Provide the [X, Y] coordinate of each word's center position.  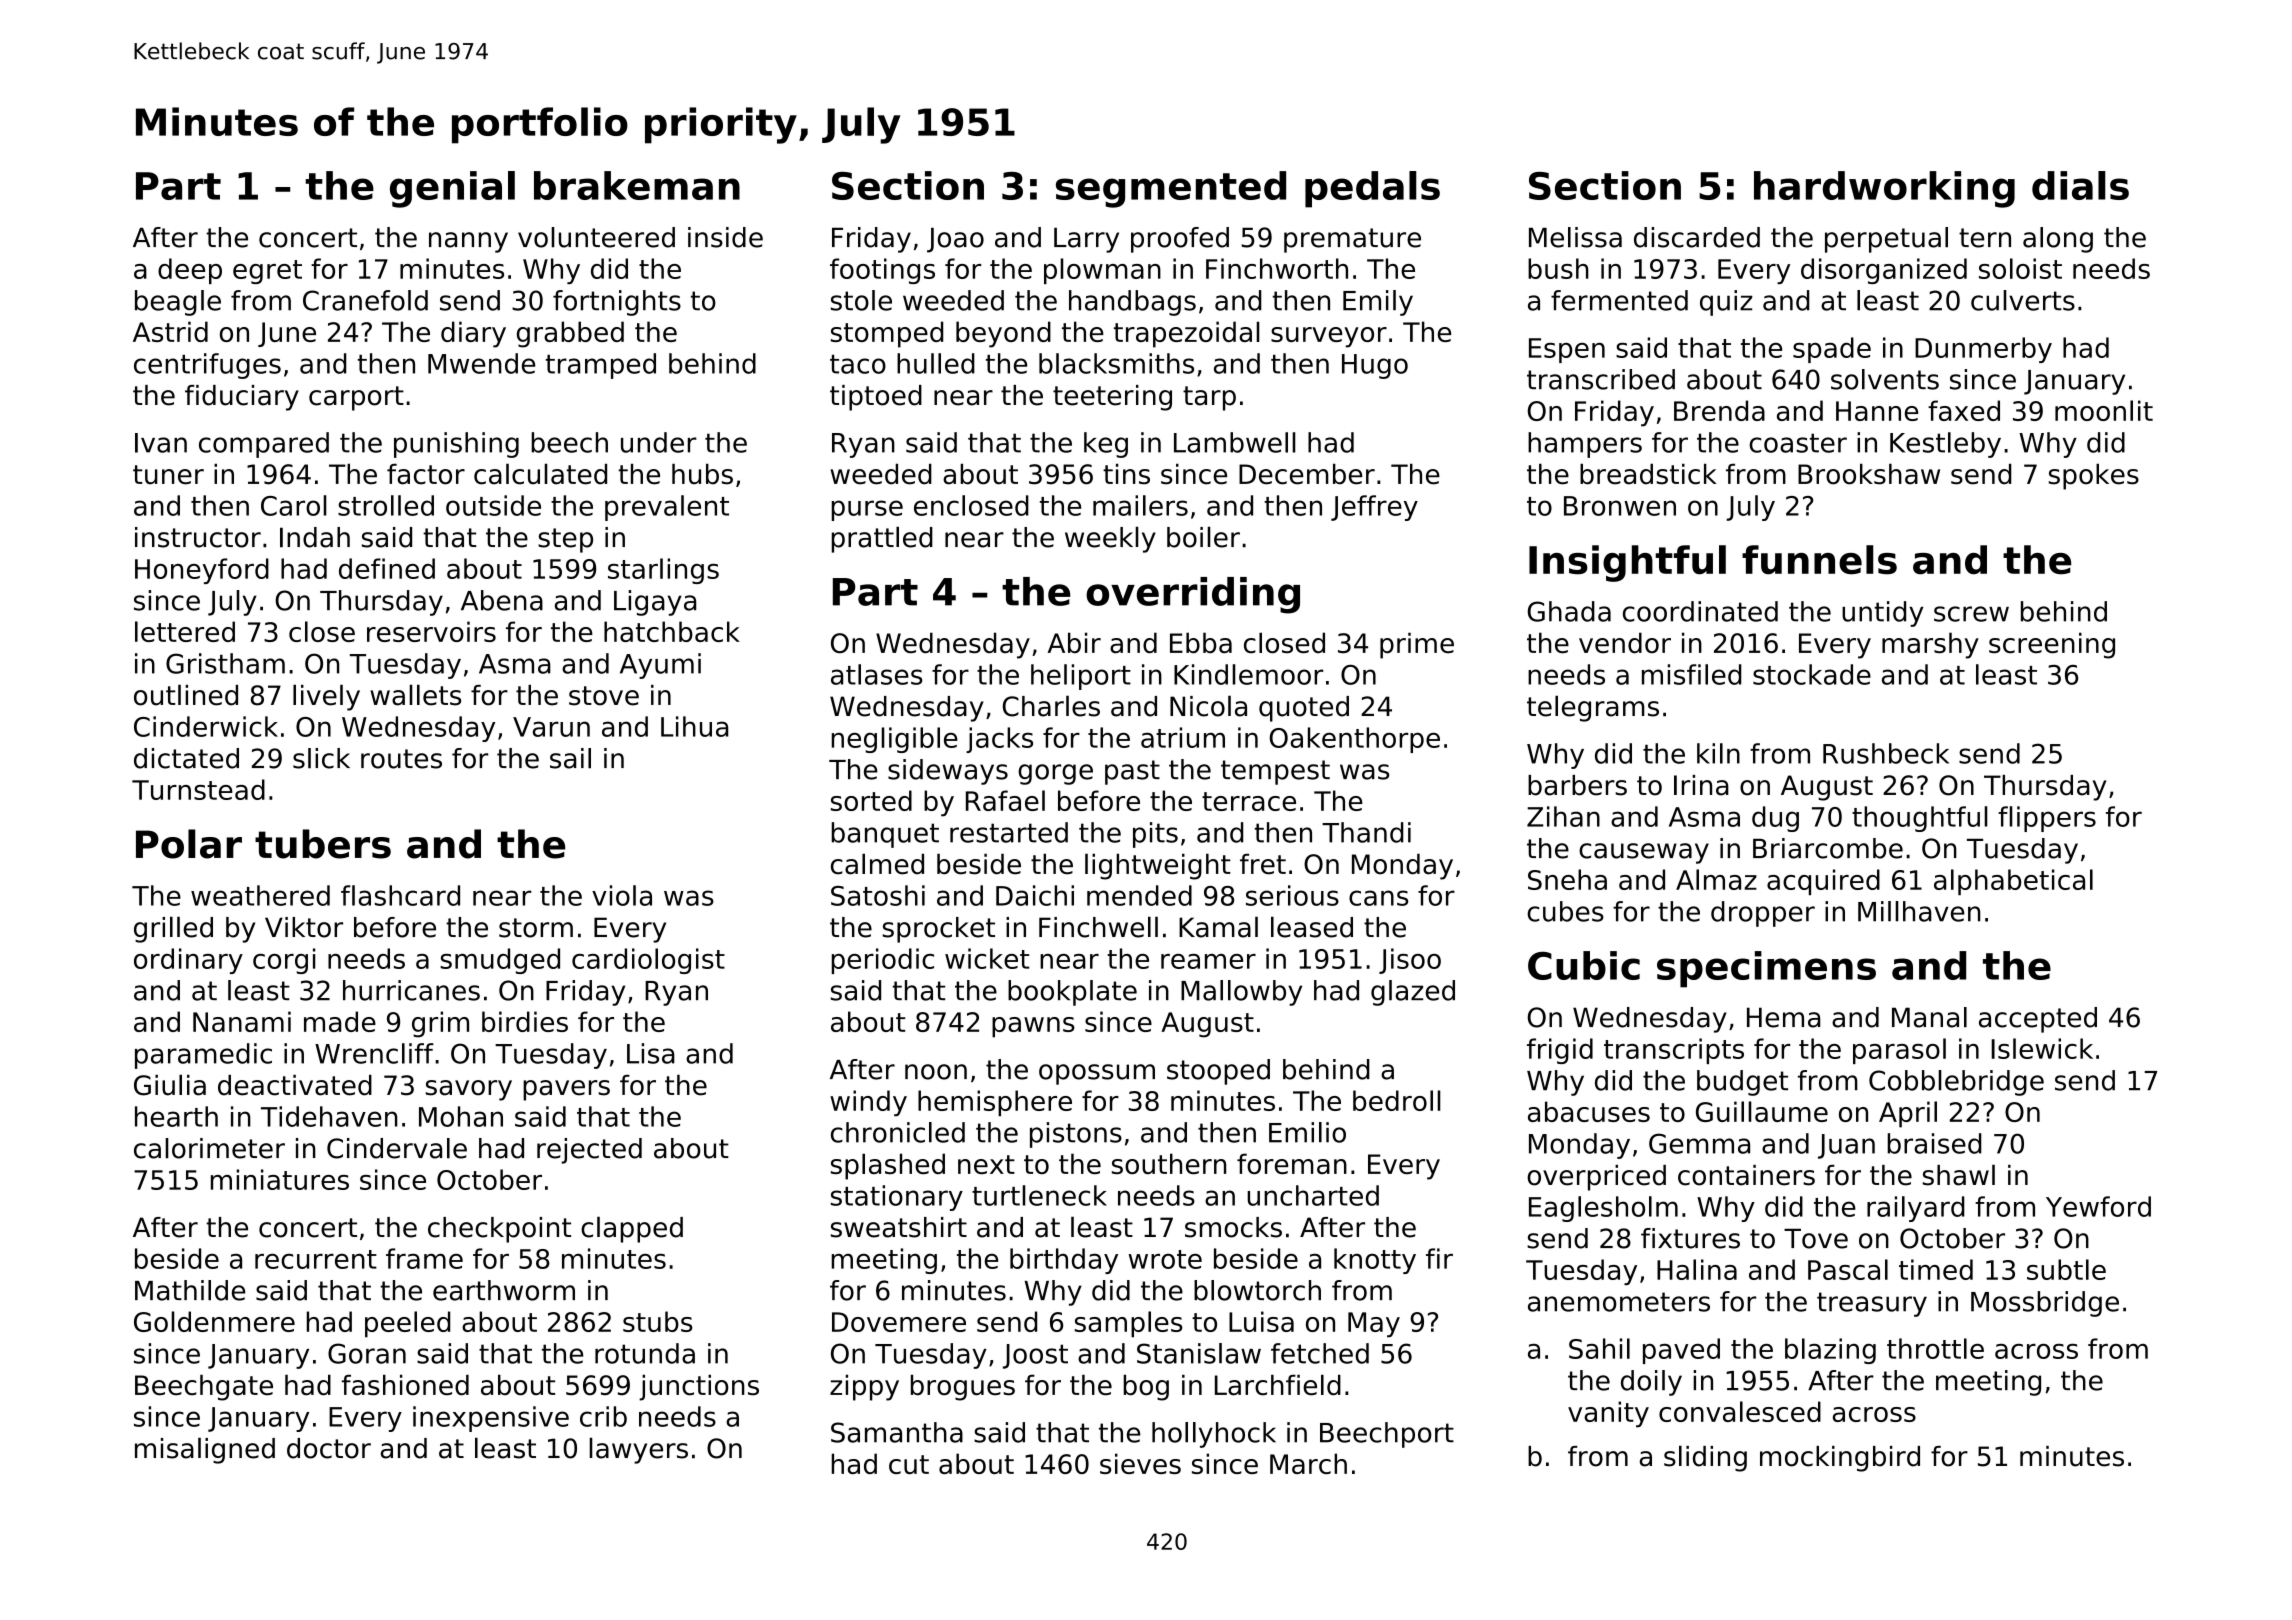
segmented [1171, 189]
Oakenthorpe [1355, 740]
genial [452, 189]
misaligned [205, 1450]
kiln [1718, 753]
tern [1985, 238]
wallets [415, 695]
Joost [1035, 1356]
